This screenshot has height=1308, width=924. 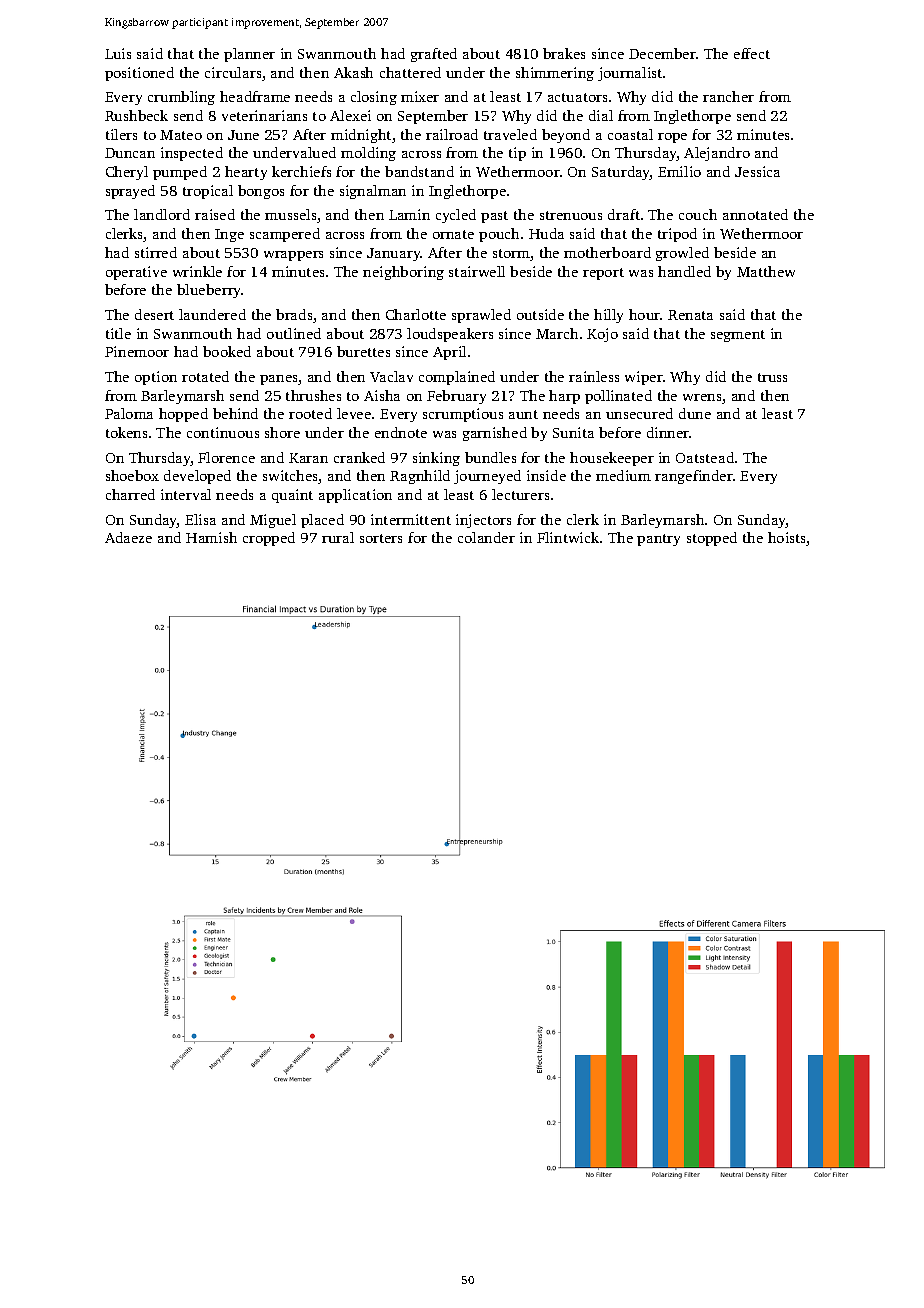 What do you see at coordinates (249, 55) in the screenshot?
I see `planner` at bounding box center [249, 55].
